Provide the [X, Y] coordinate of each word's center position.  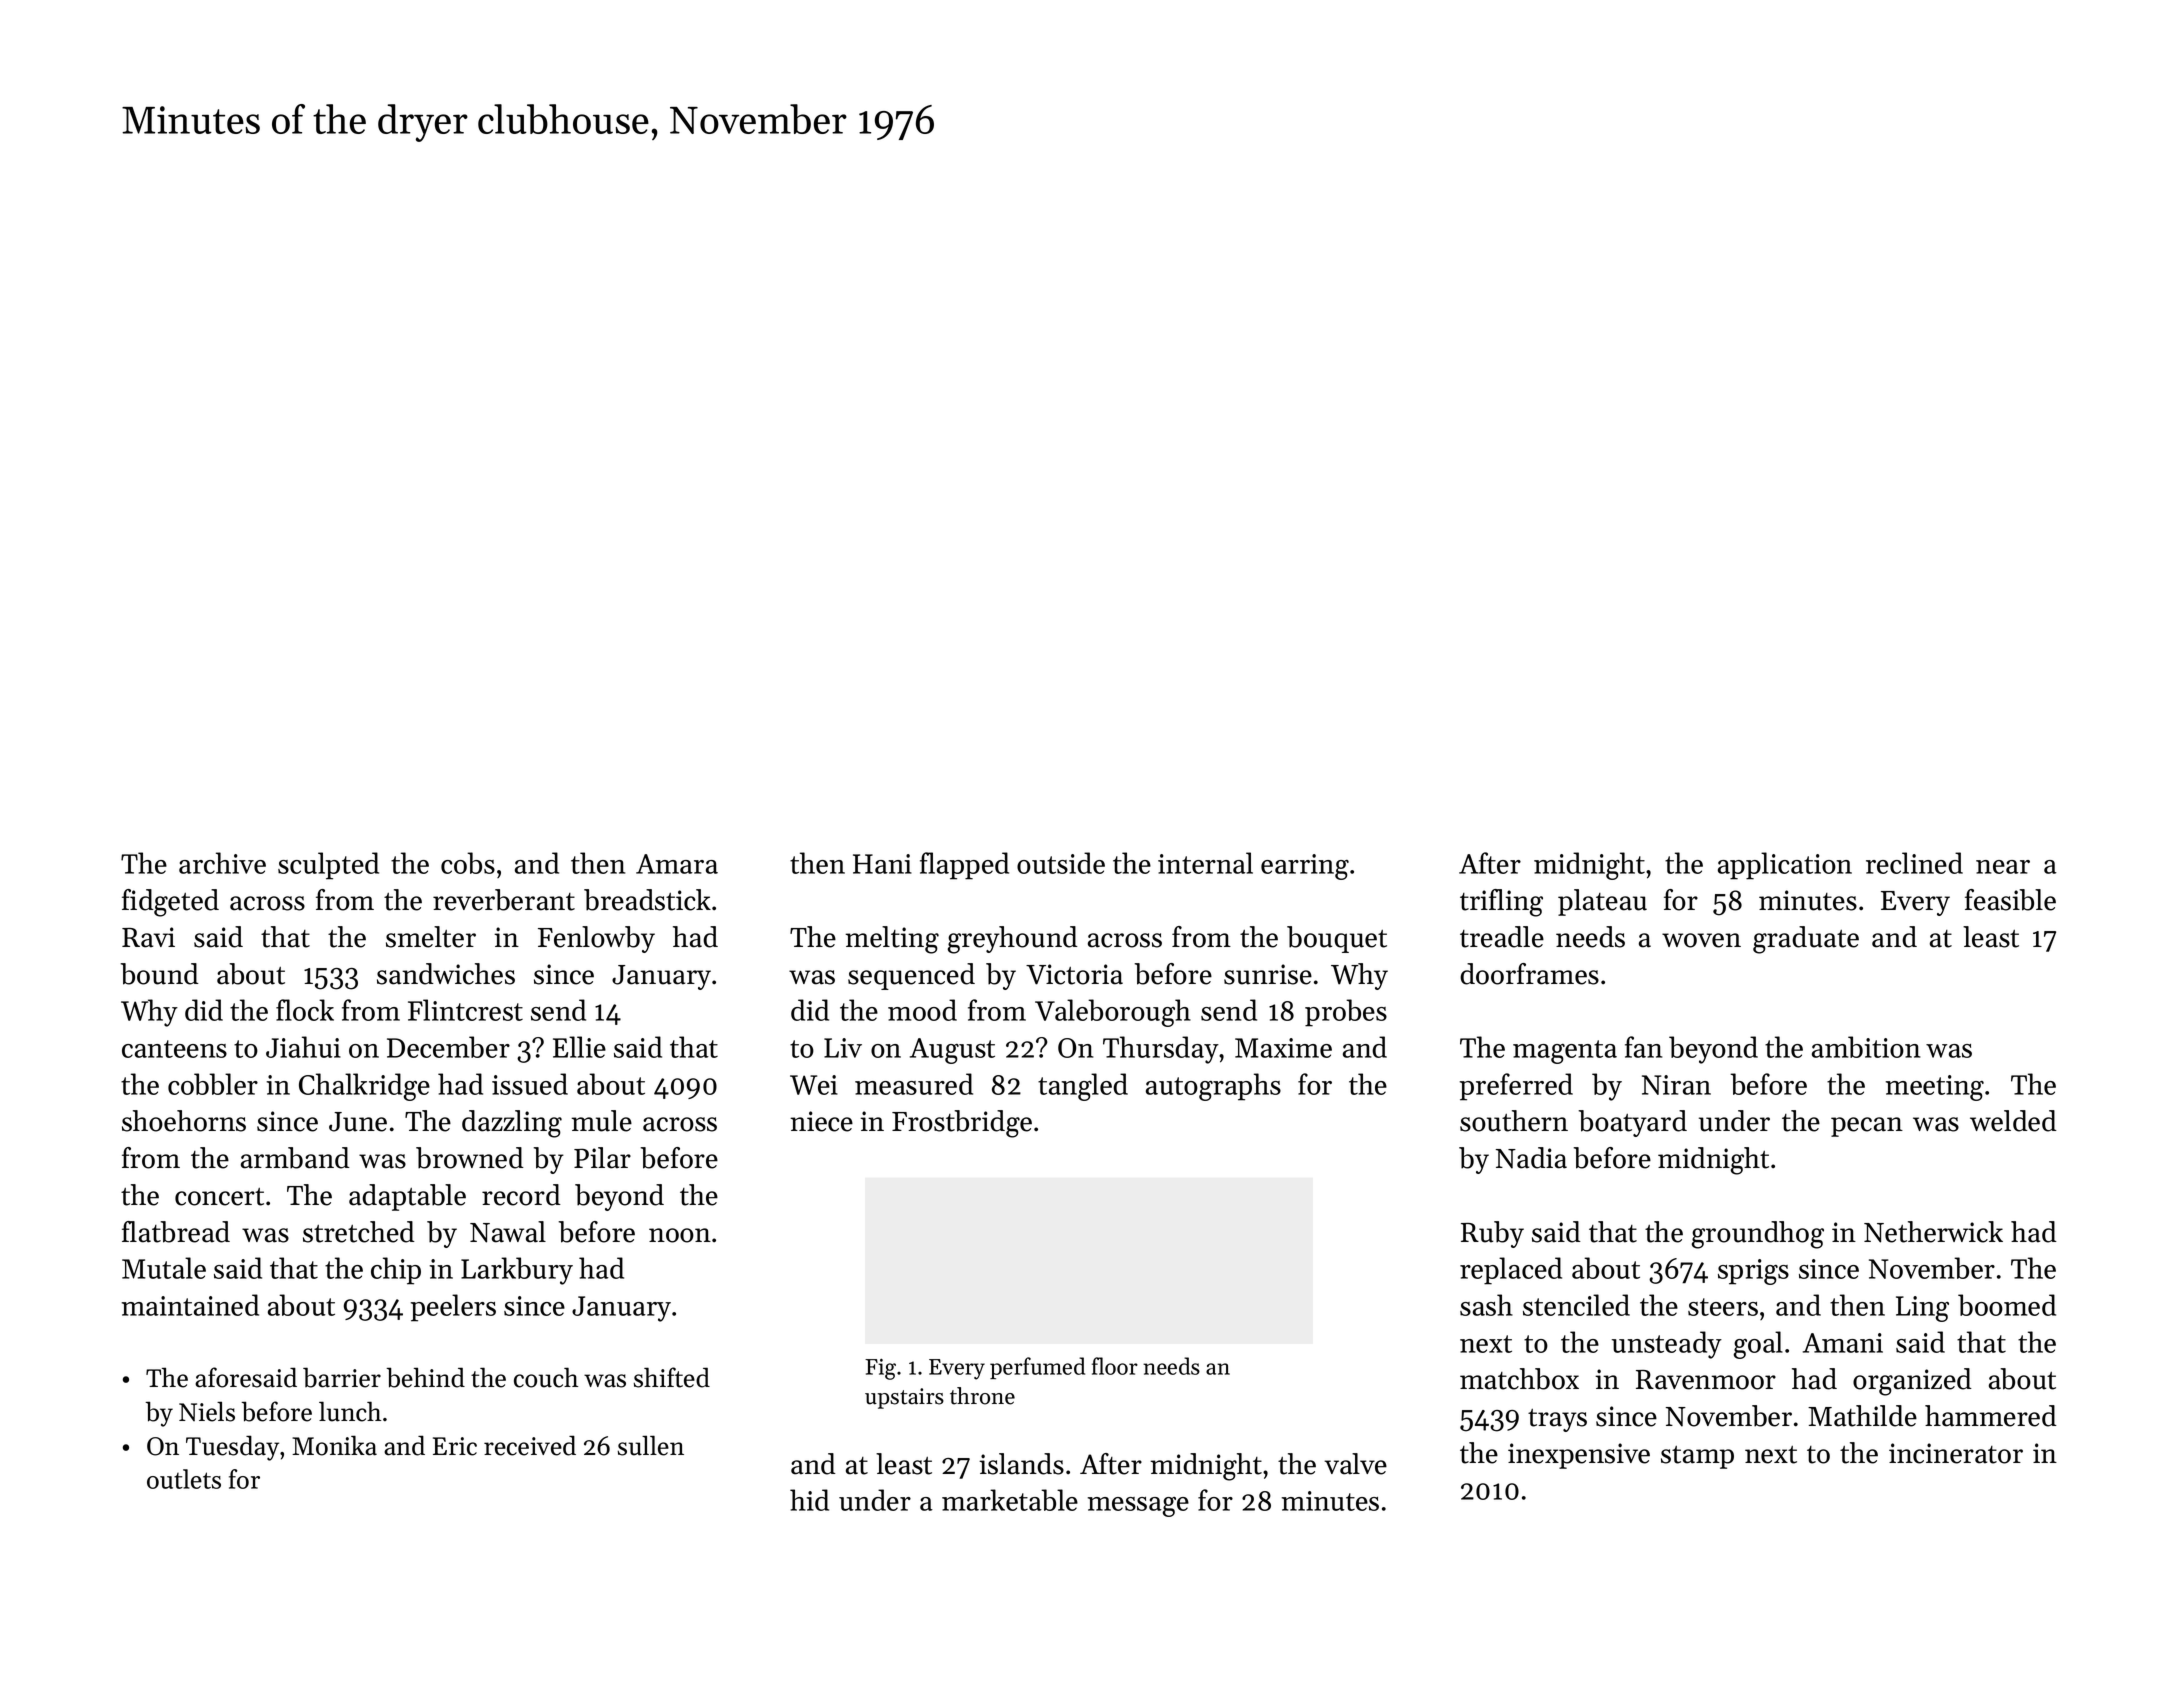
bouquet [1337, 939]
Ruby [1492, 1234]
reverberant [504, 900]
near [2003, 867]
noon [680, 1235]
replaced [1511, 1271]
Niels [207, 1411]
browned [470, 1158]
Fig [880, 1369]
